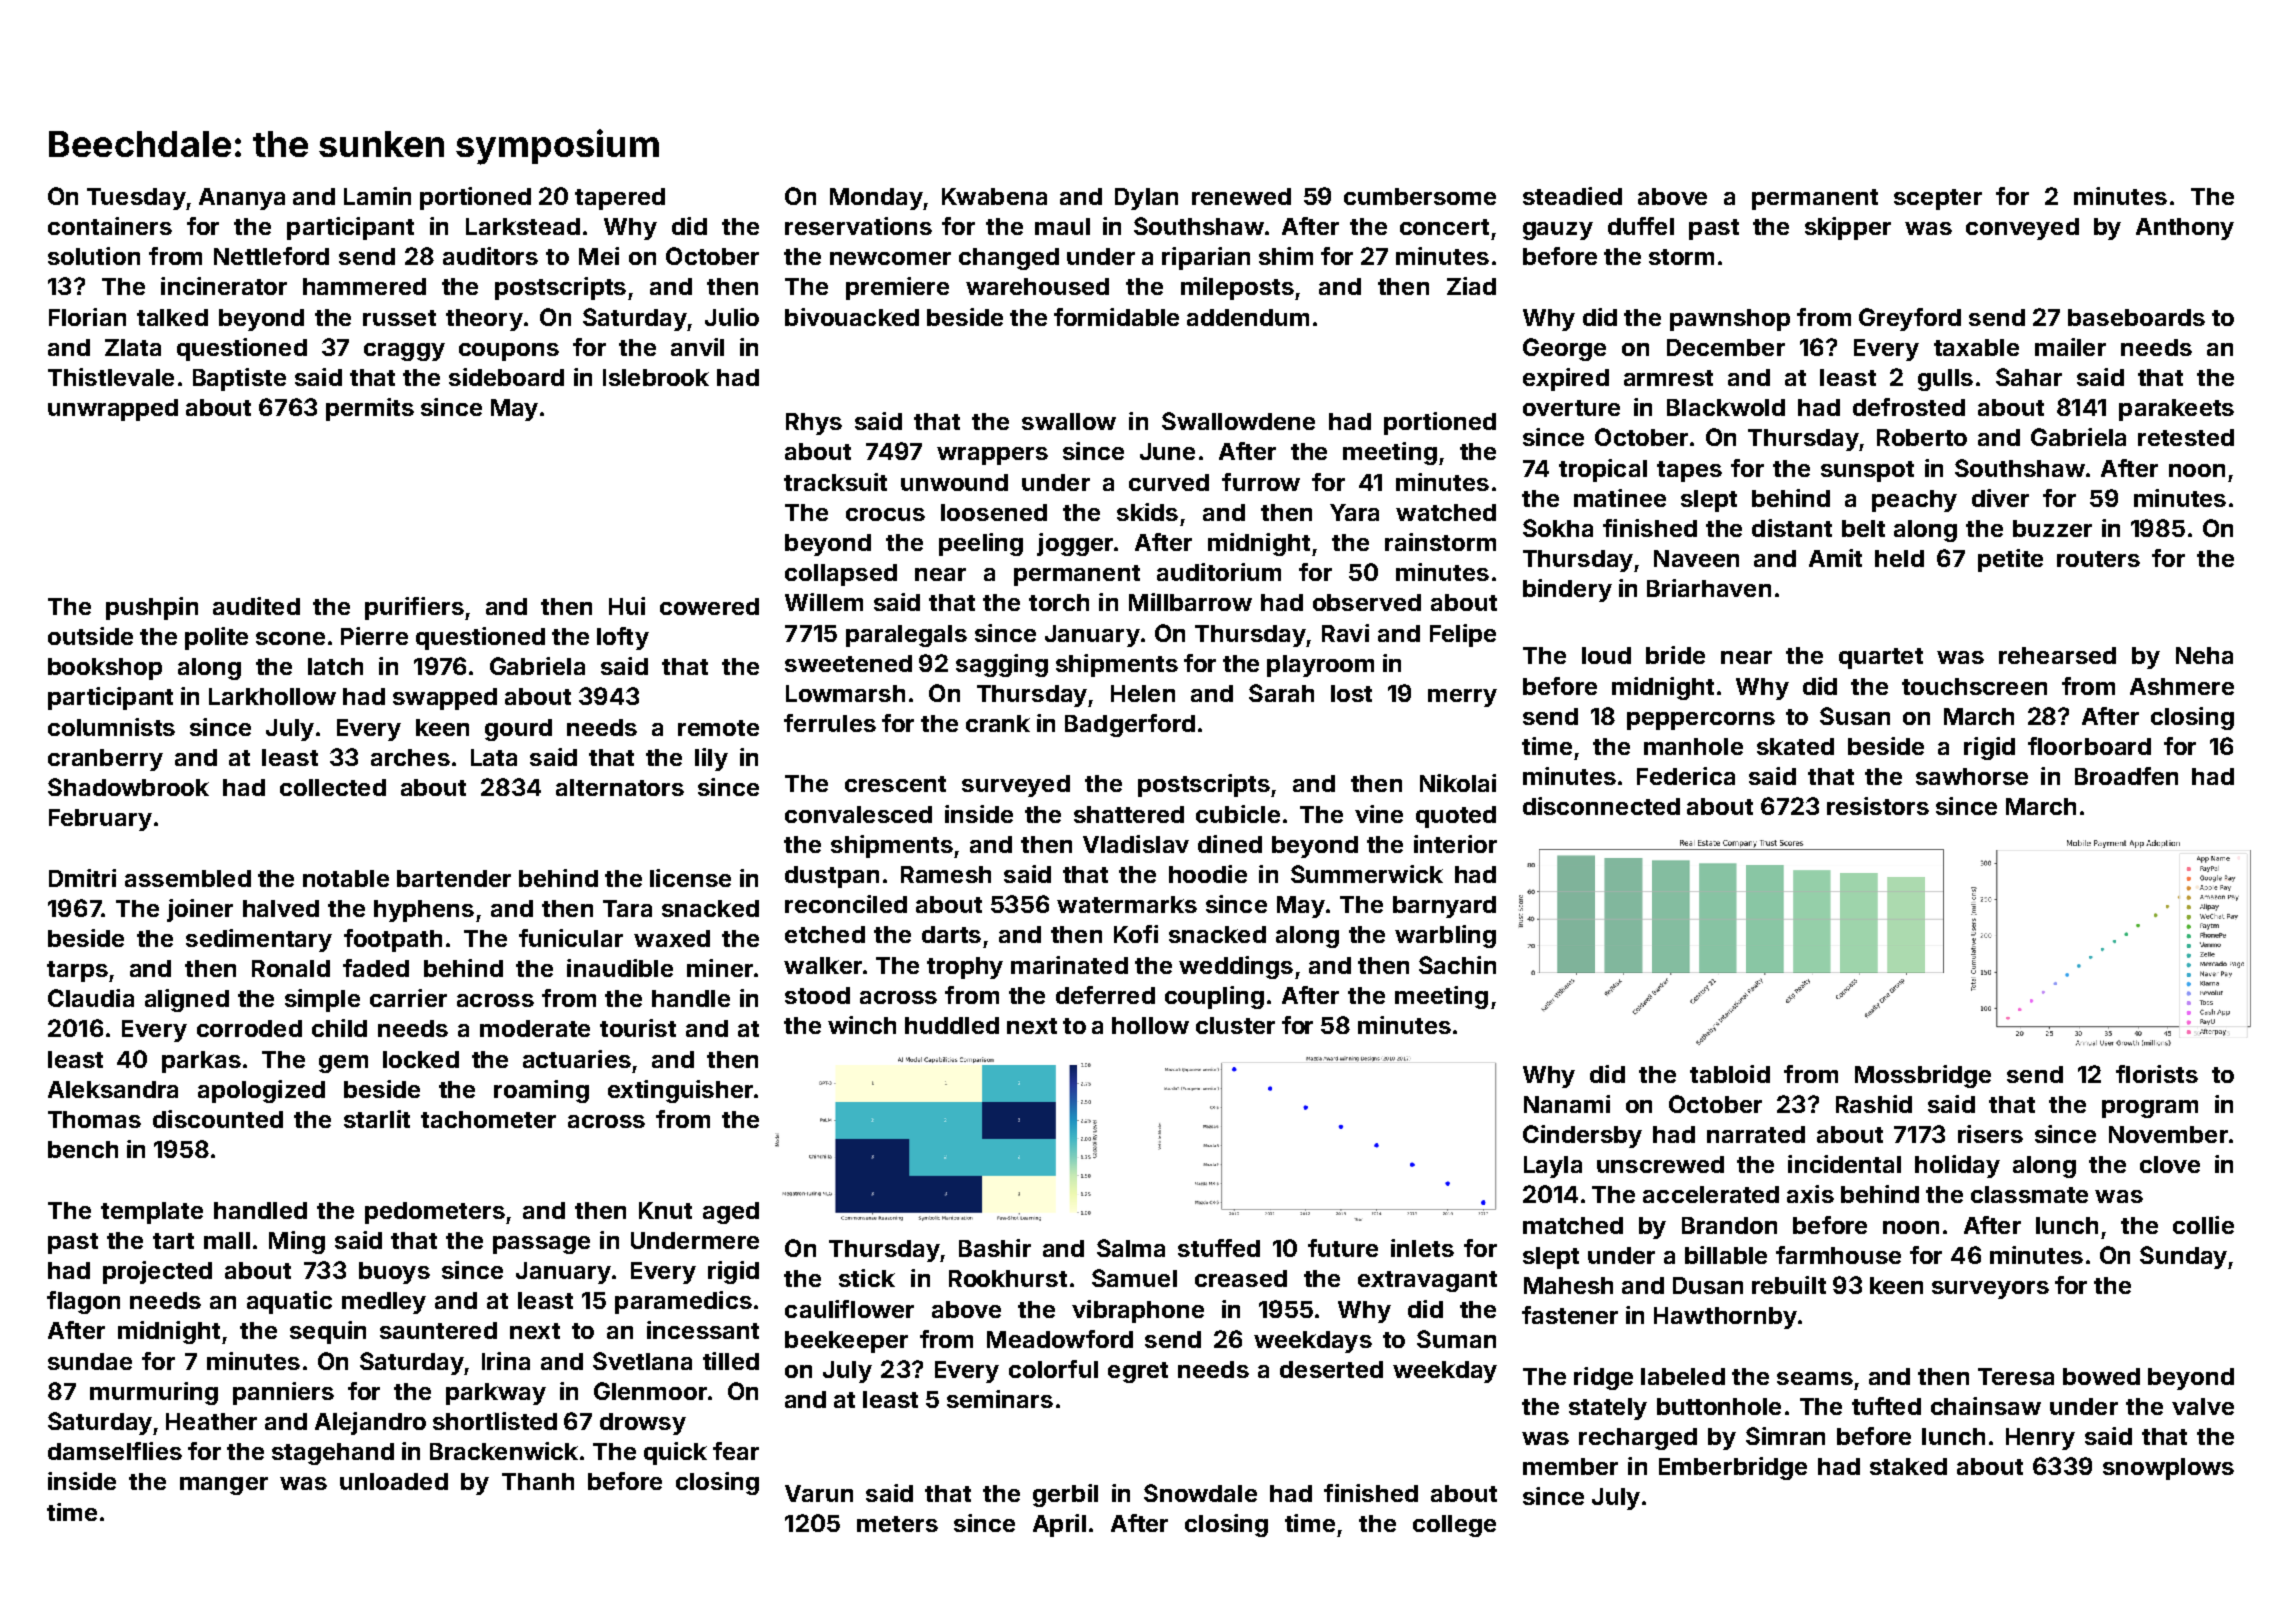  I want to click on Ramesh, so click(946, 874).
